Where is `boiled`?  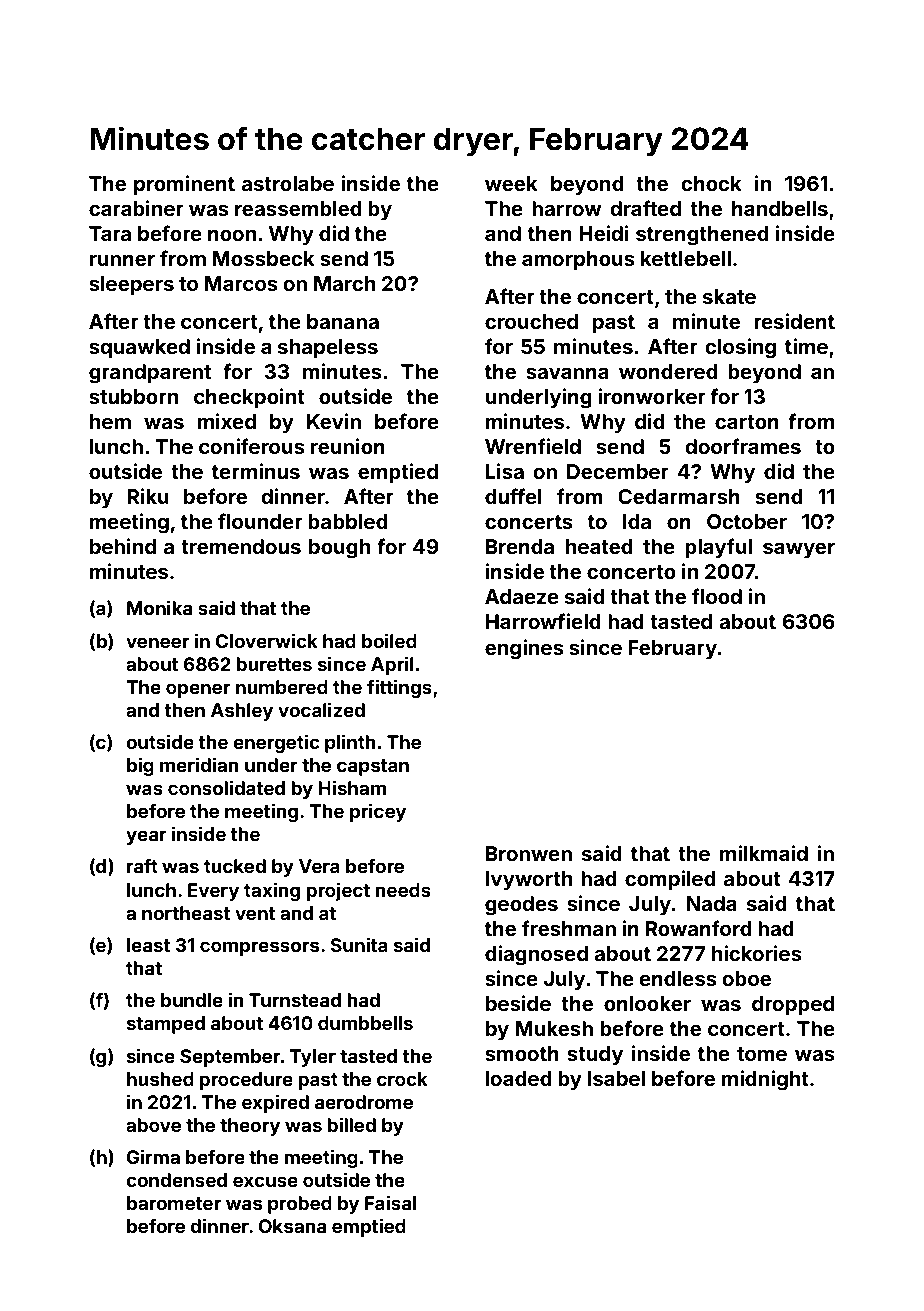 boiled is located at coordinates (389, 640).
